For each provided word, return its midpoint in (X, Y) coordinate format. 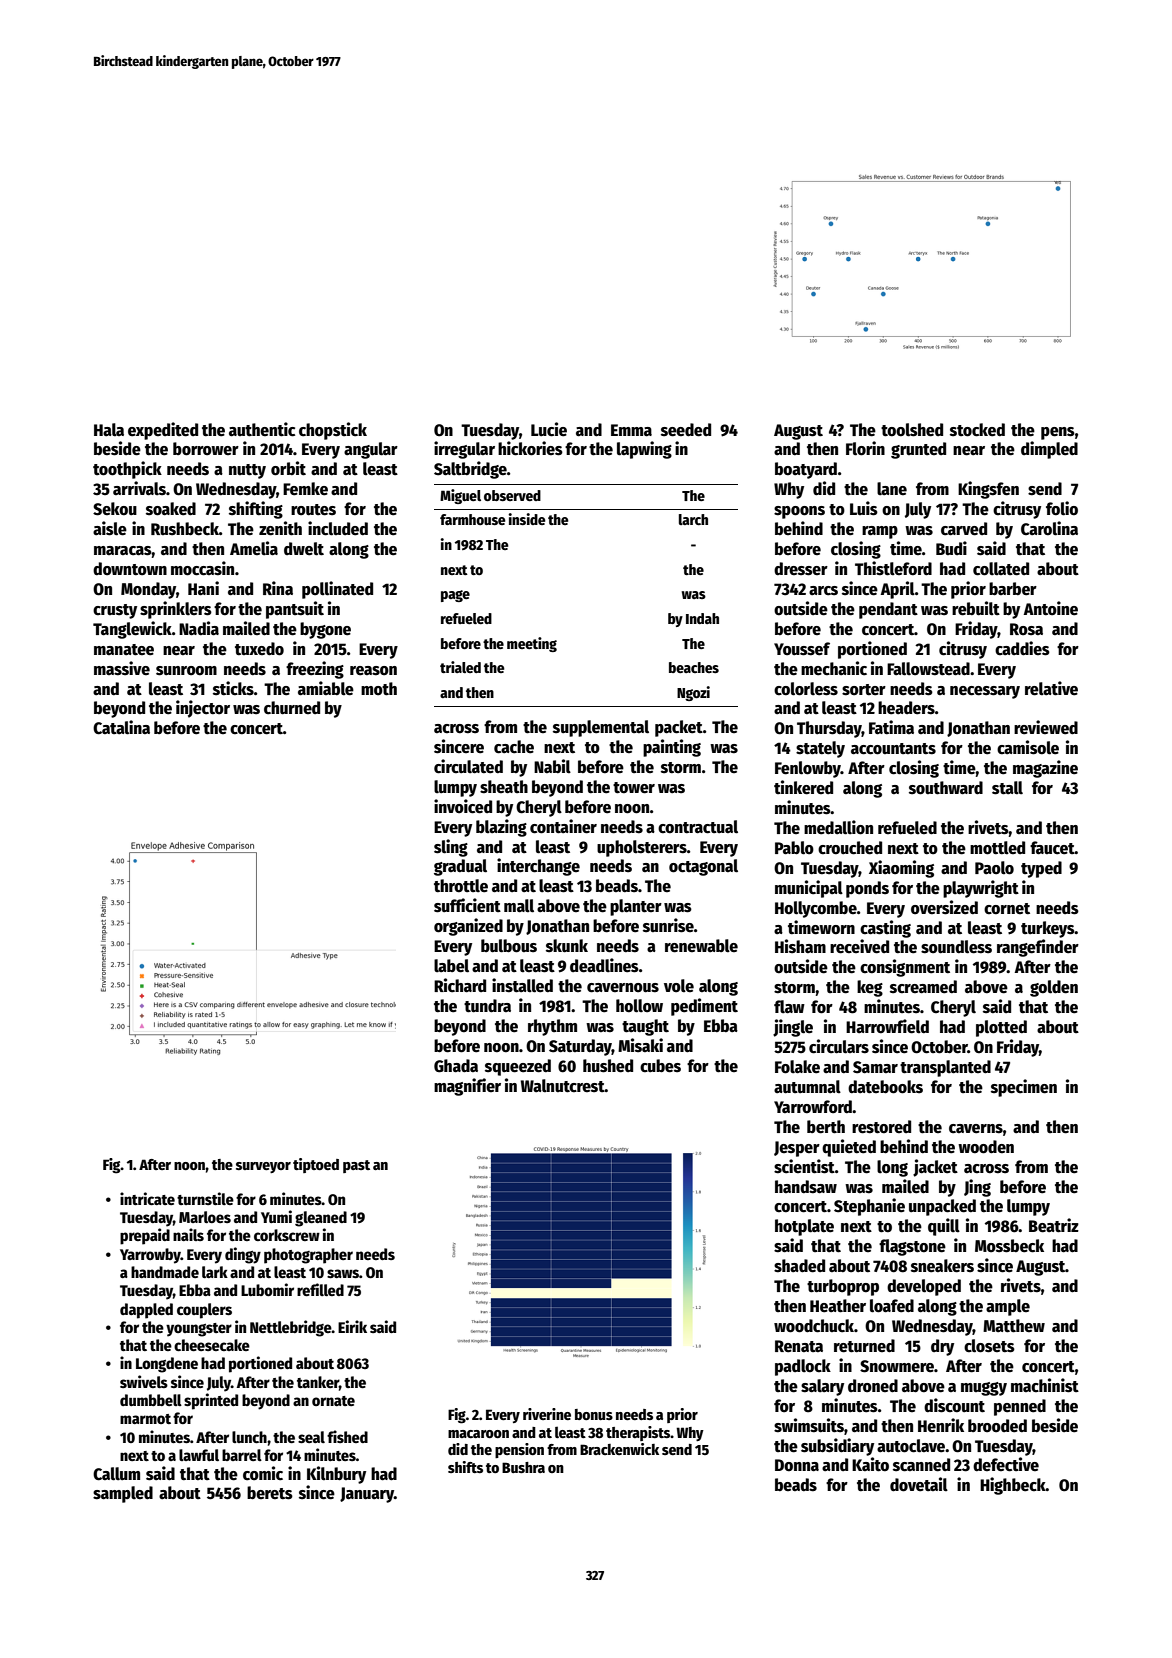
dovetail (919, 1484)
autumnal (807, 1087)
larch (693, 519)
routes (313, 510)
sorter (864, 690)
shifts (465, 1467)
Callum (116, 1474)
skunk (567, 946)
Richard (460, 985)
